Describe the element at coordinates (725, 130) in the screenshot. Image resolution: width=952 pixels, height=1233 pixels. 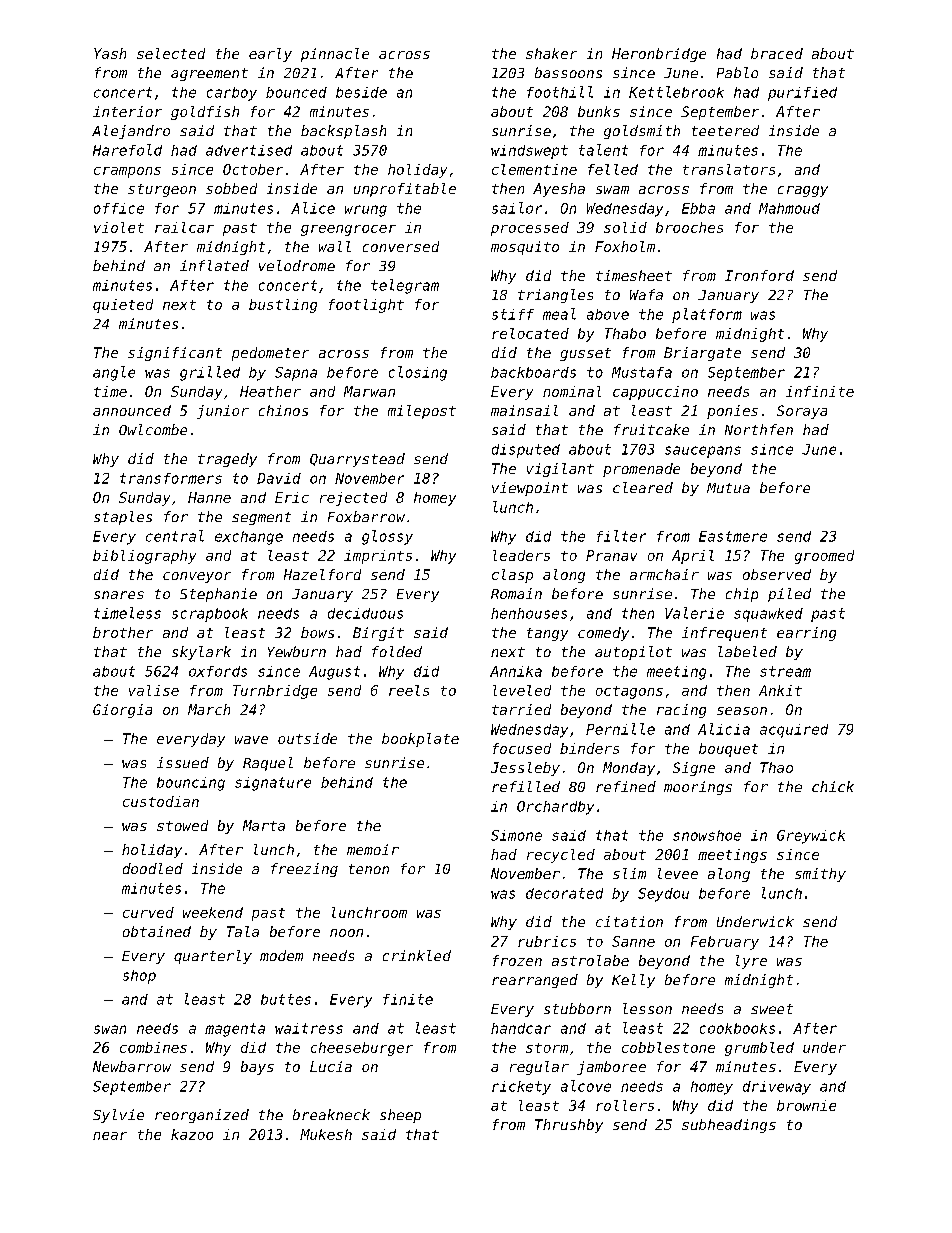
I see `teetered` at that location.
